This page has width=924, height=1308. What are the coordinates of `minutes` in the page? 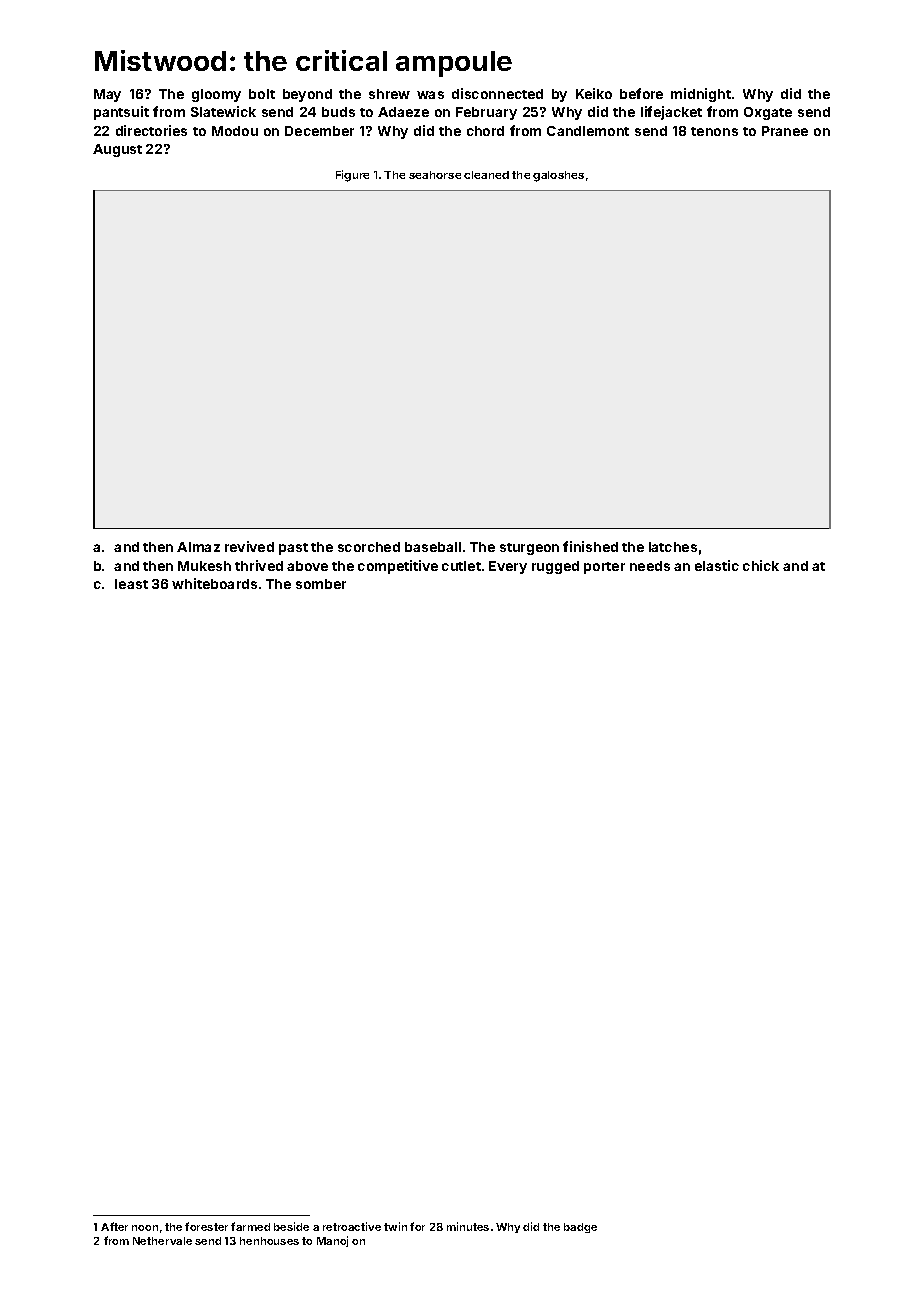 It's located at (468, 1226).
